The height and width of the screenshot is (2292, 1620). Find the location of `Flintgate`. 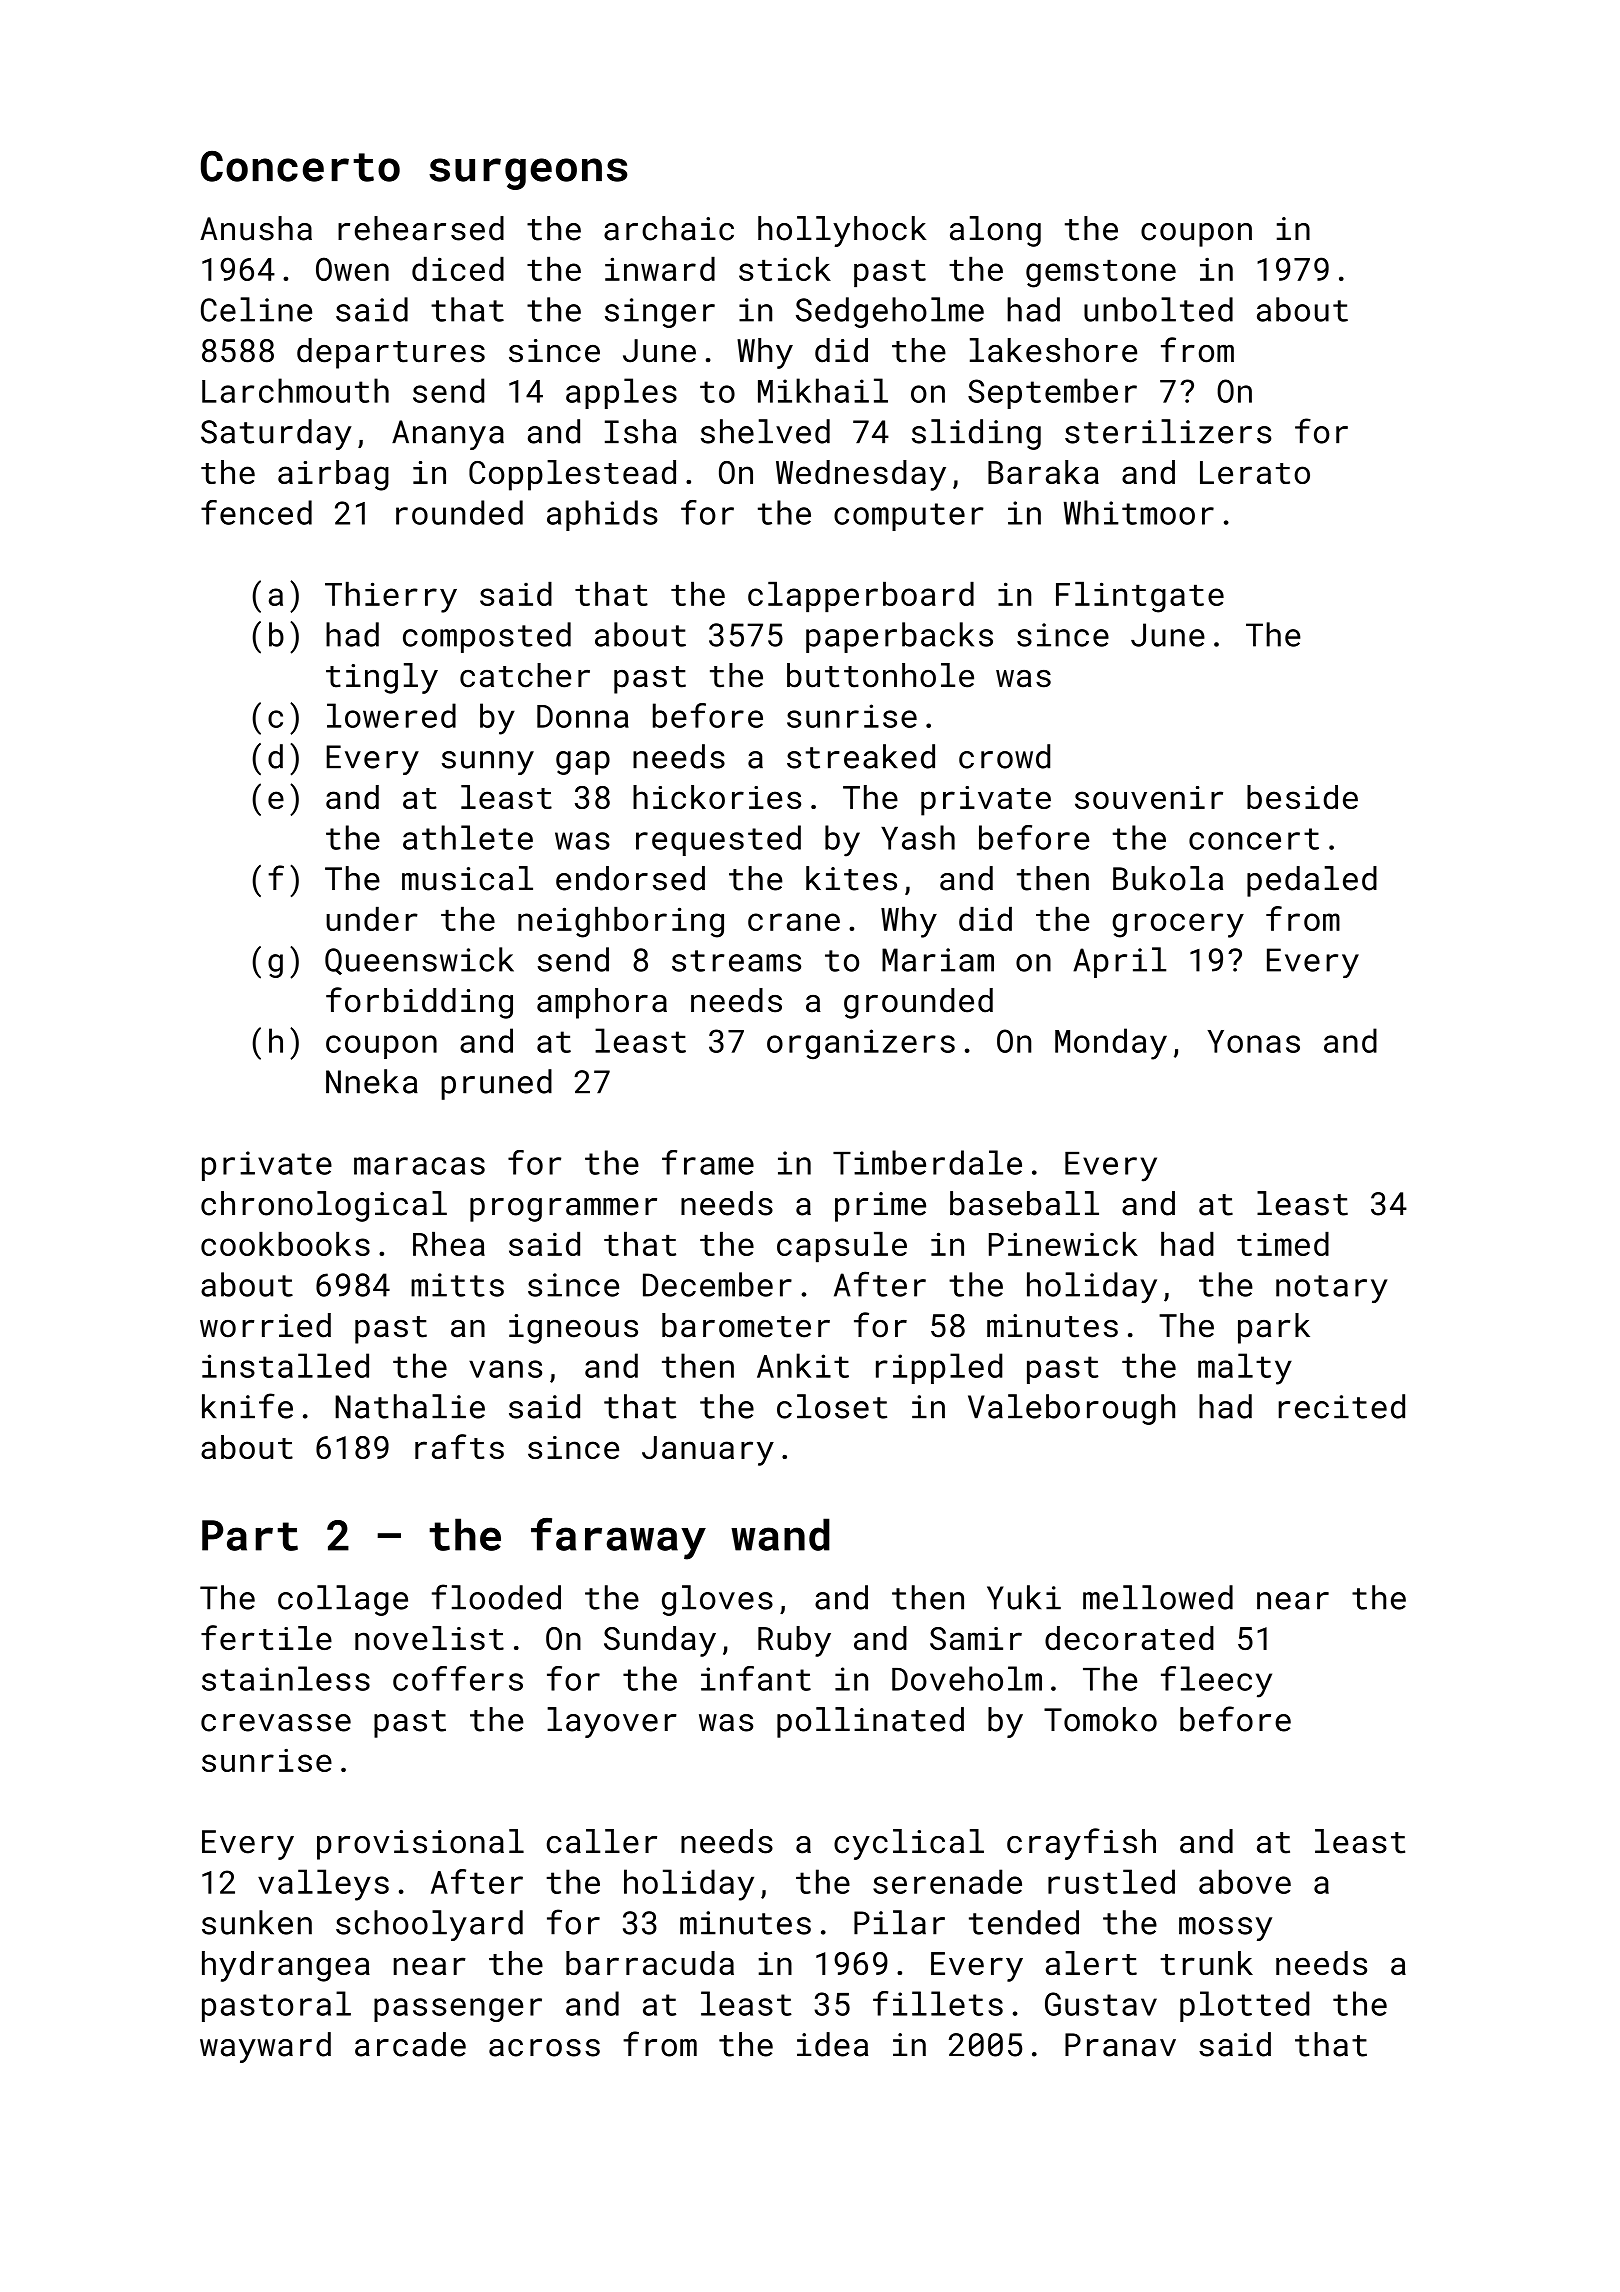

Flintgate is located at coordinates (1140, 597).
